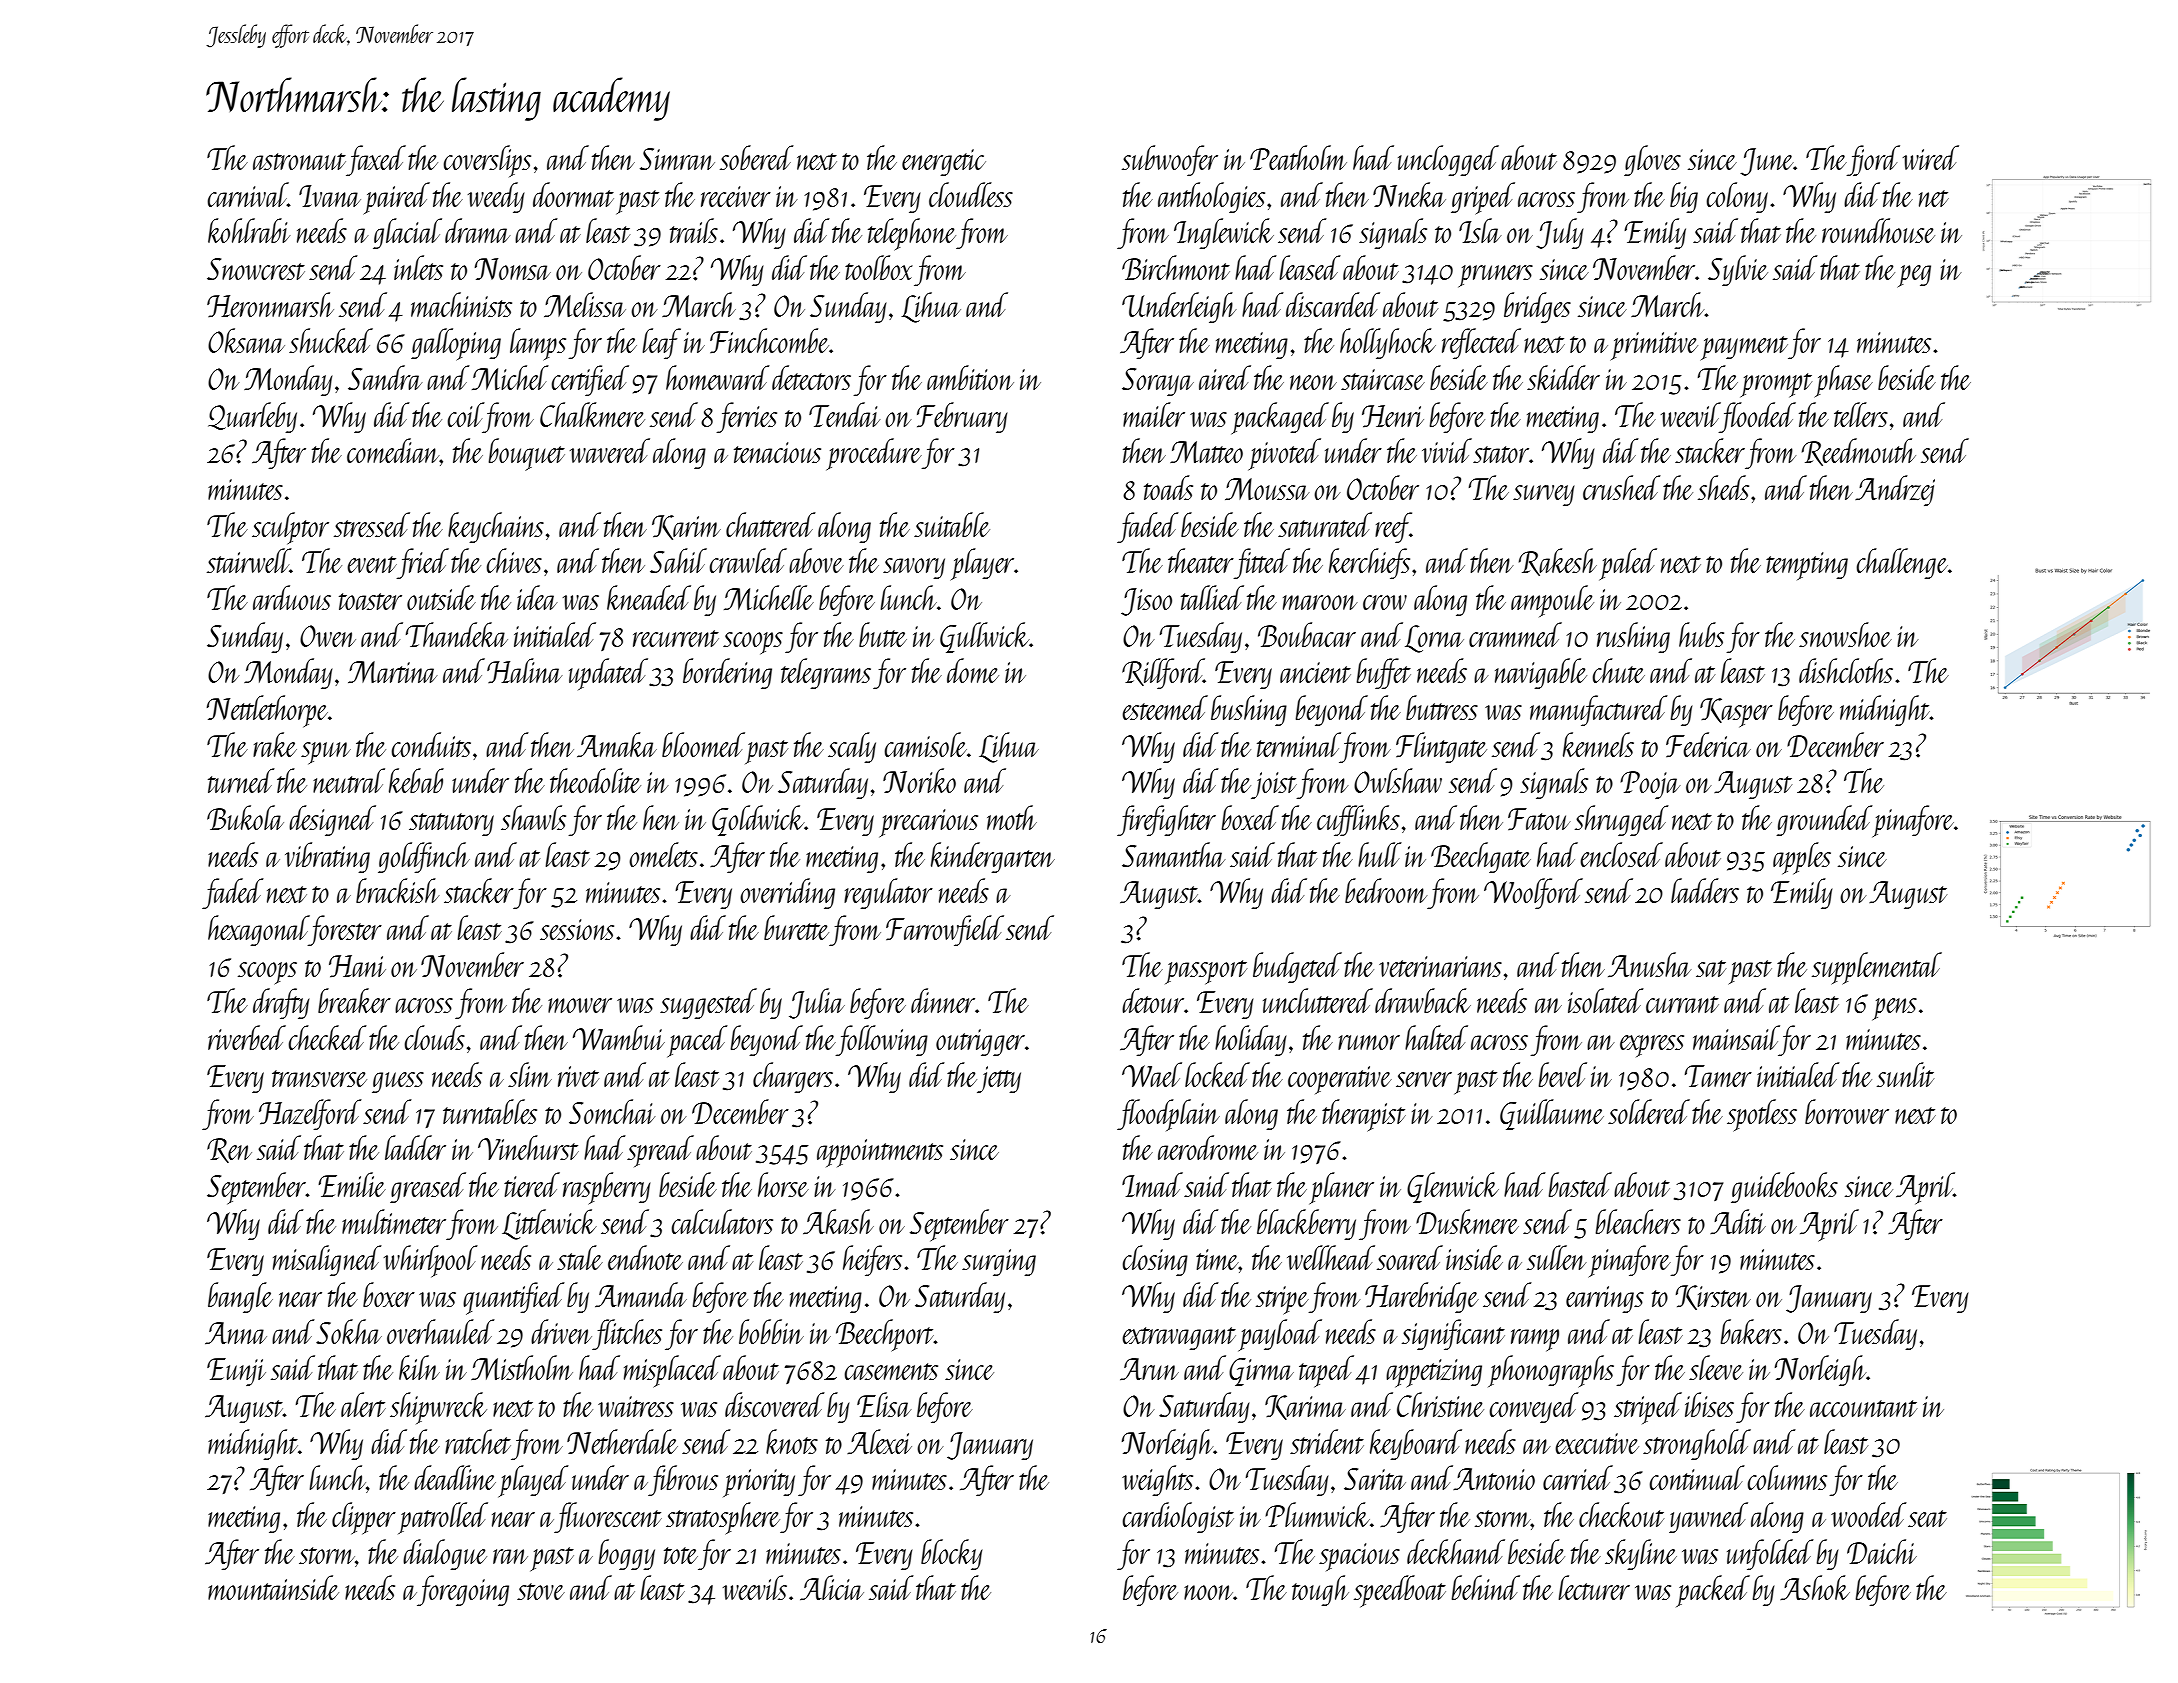 The width and height of the screenshot is (2178, 1683). What do you see at coordinates (299, 161) in the screenshot?
I see `astronaut` at bounding box center [299, 161].
